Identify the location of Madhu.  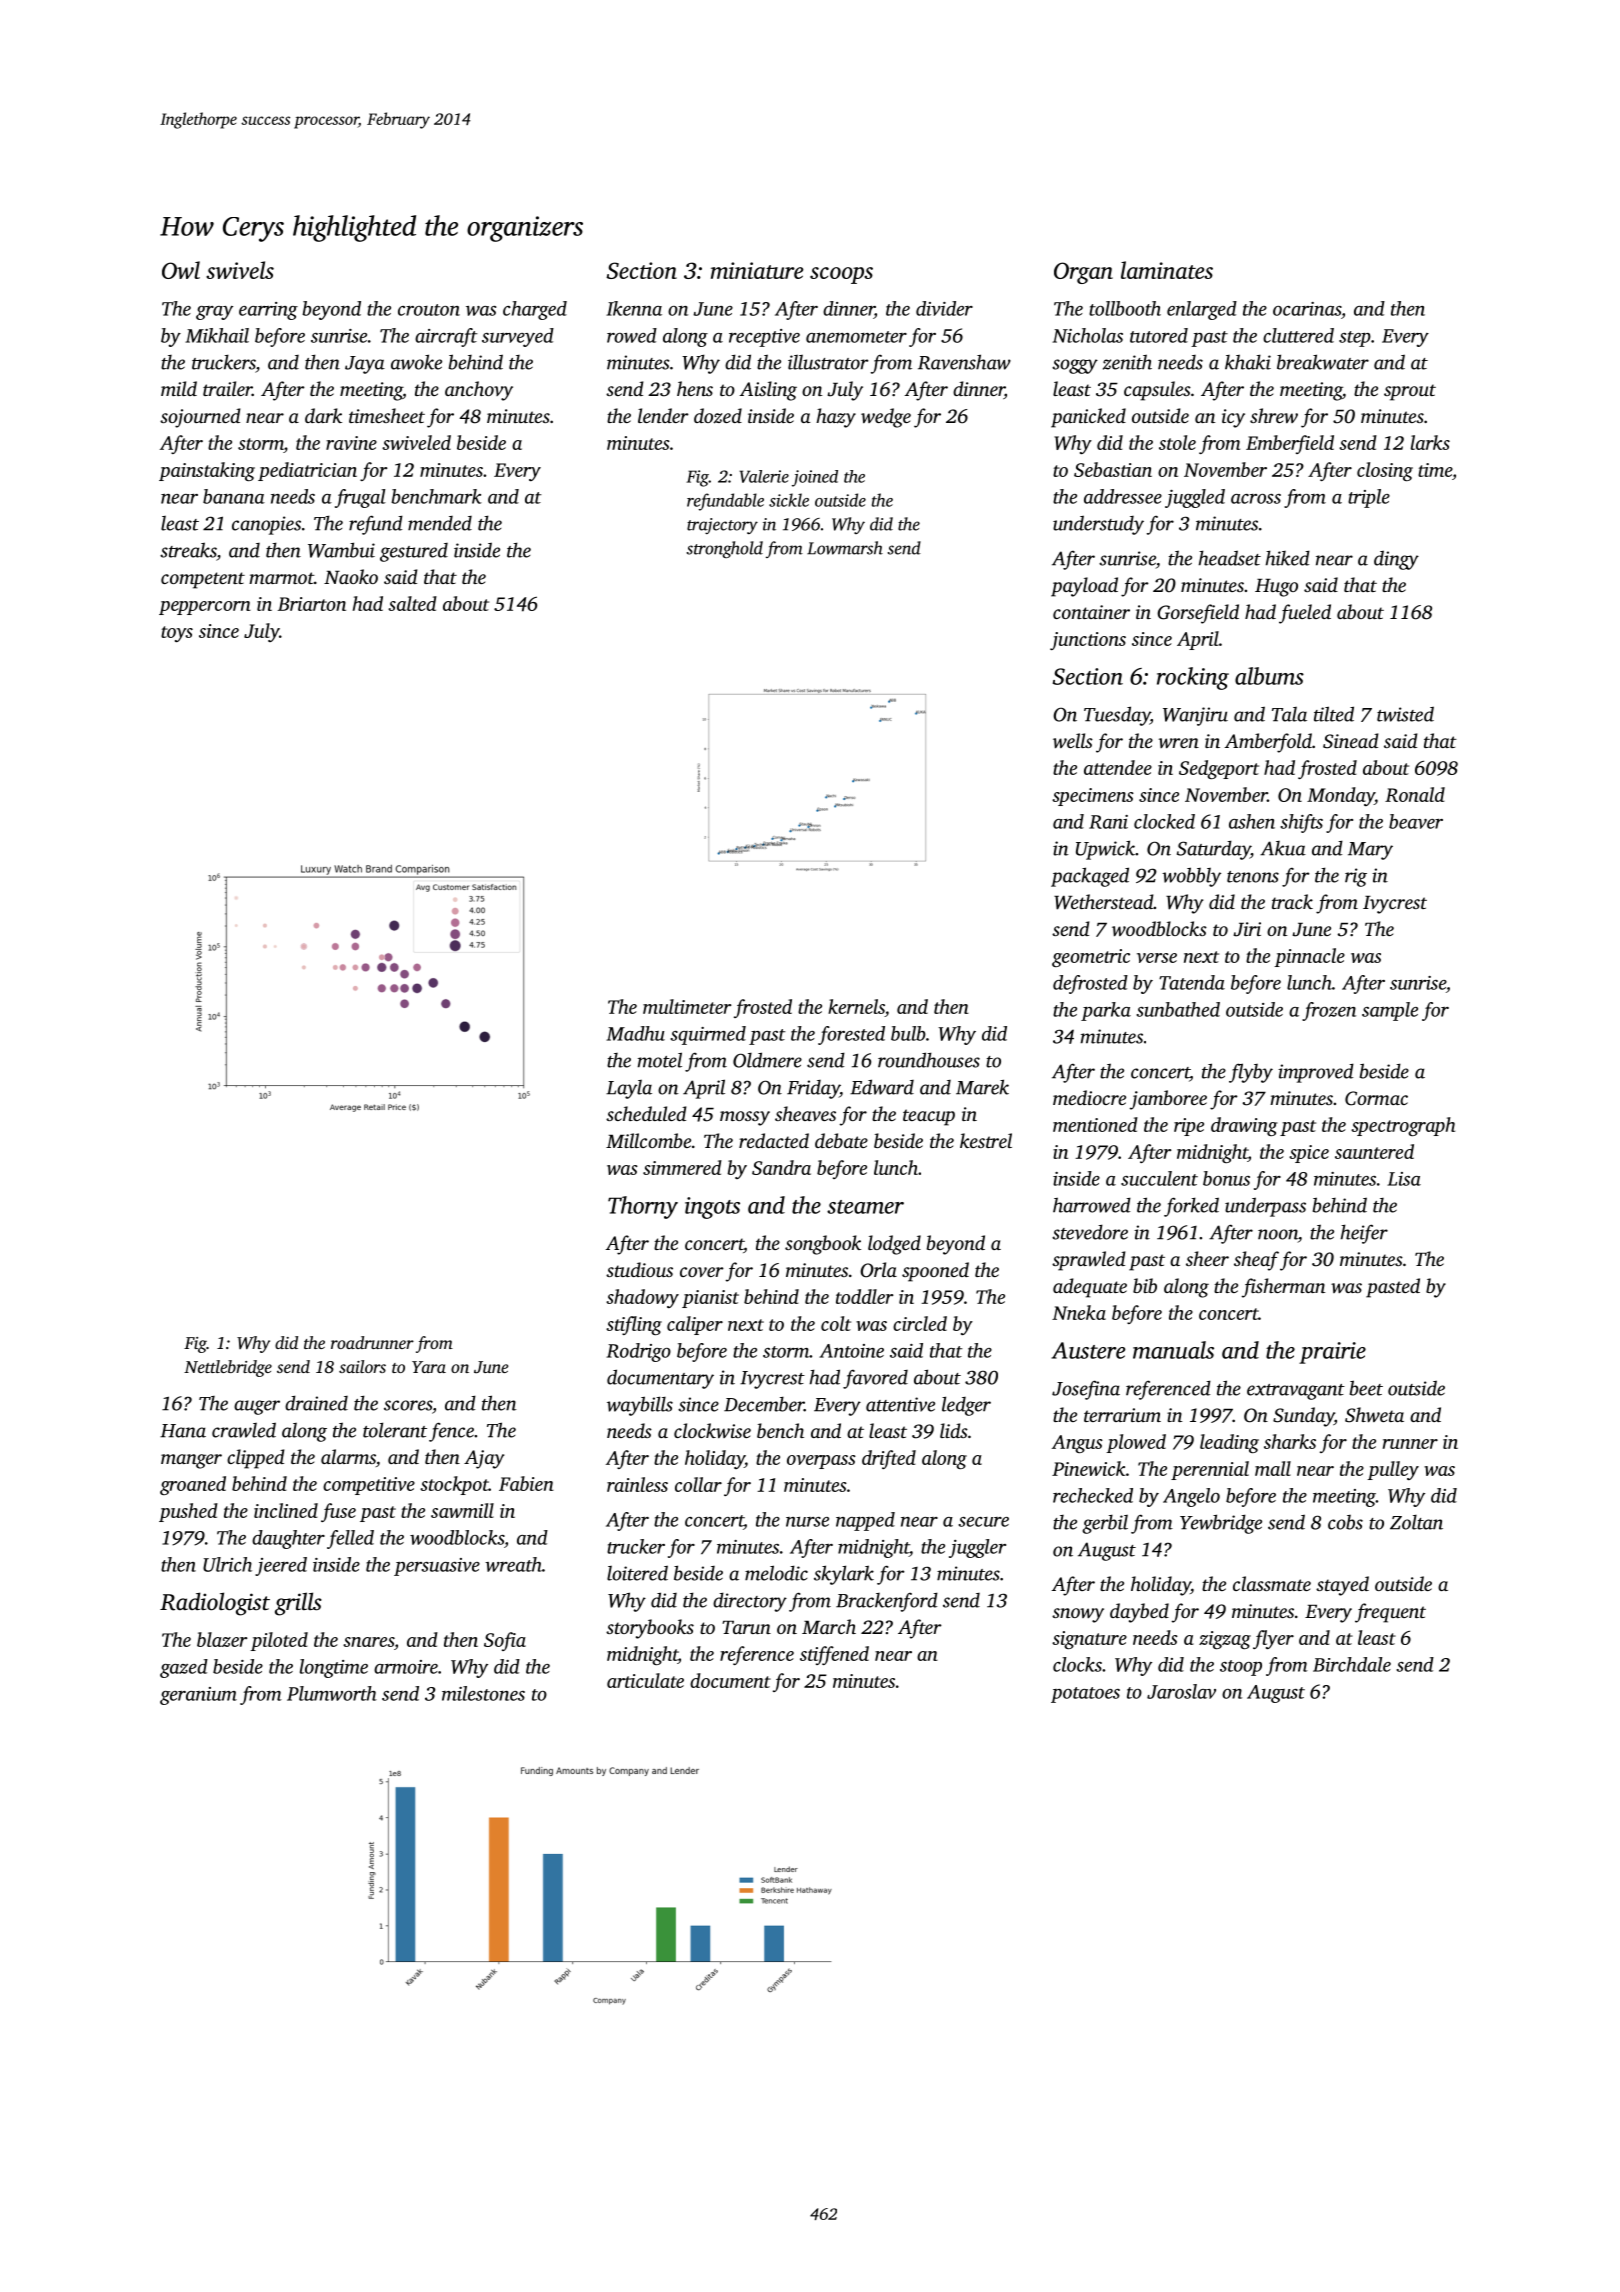
(635, 1033).
